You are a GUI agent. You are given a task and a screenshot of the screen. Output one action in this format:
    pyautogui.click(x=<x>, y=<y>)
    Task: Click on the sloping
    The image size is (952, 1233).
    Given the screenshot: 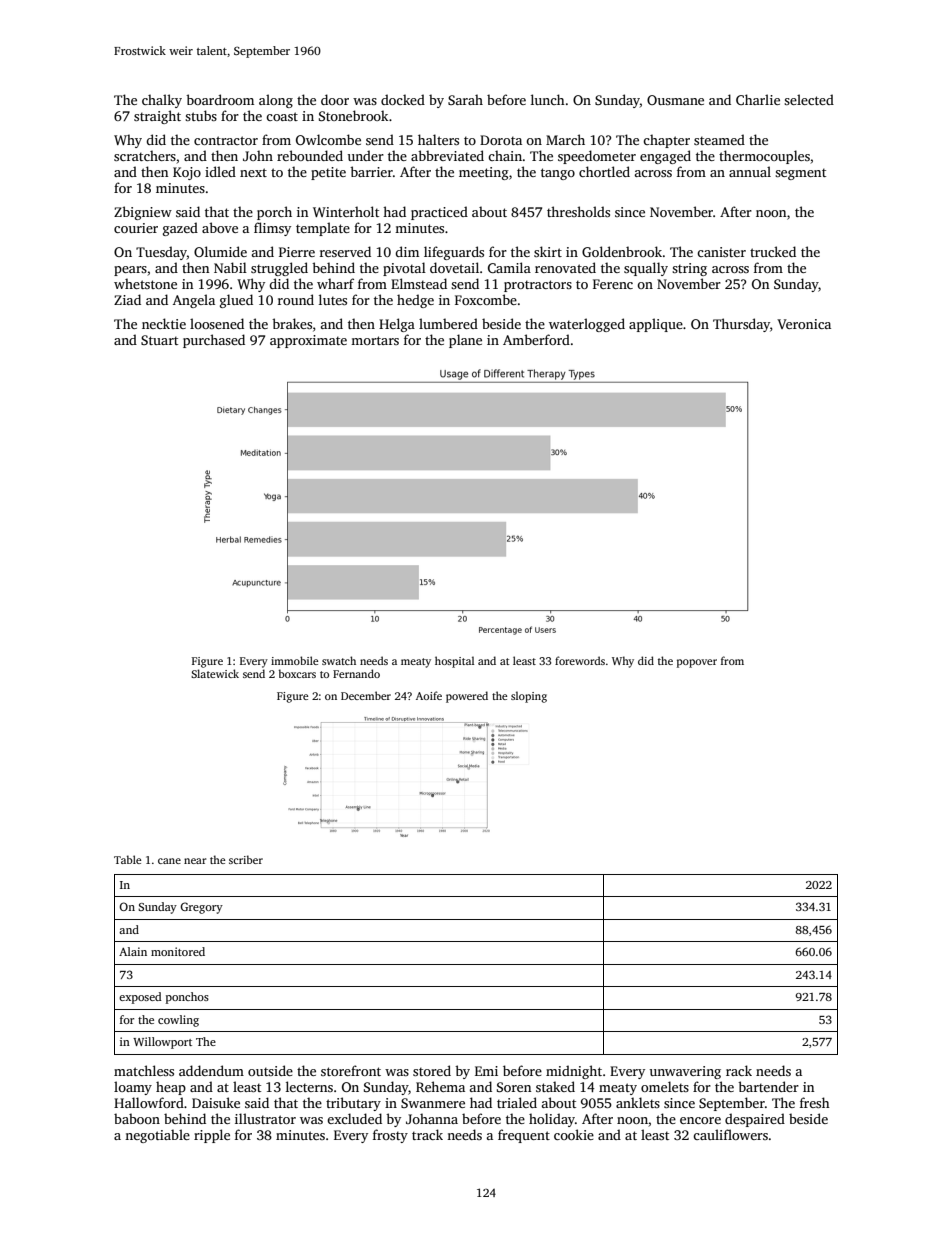 What is the action you would take?
    pyautogui.click(x=529, y=697)
